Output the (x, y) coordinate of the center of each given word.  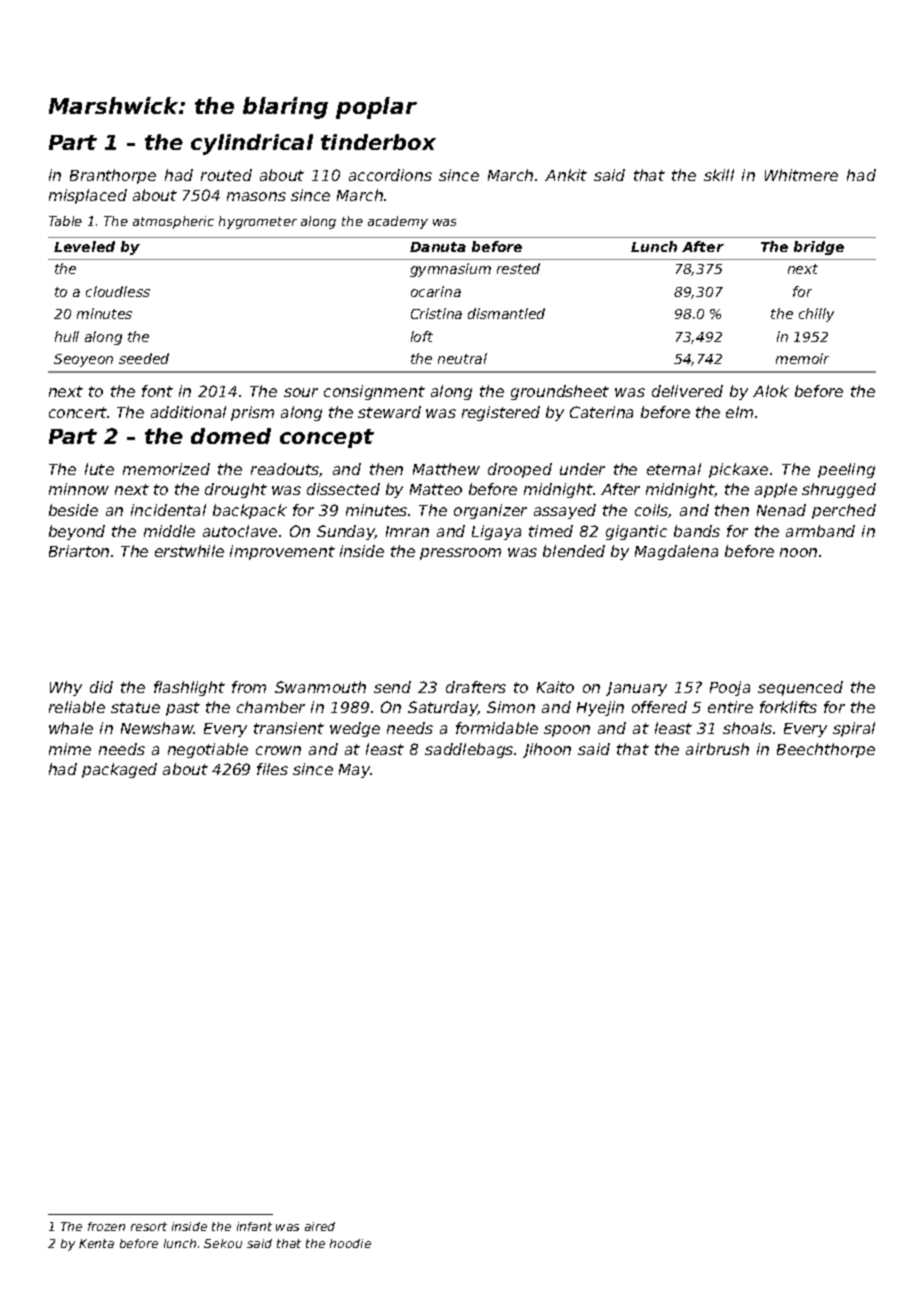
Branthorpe (113, 176)
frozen (106, 1226)
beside (73, 510)
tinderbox (378, 142)
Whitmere (801, 175)
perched (844, 511)
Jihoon (547, 750)
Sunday (346, 532)
